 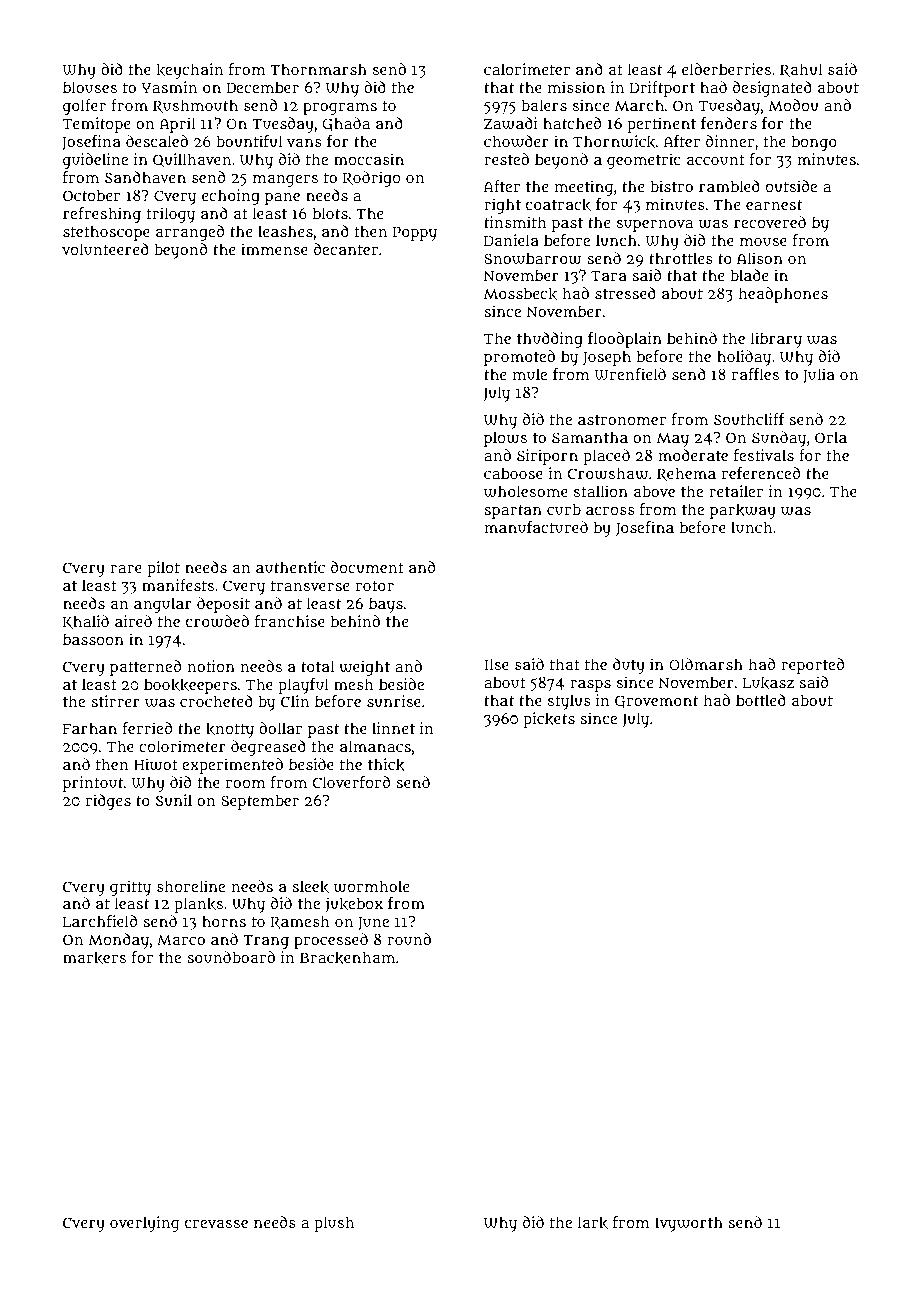 What do you see at coordinates (189, 71) in the image?
I see `keychain` at bounding box center [189, 71].
